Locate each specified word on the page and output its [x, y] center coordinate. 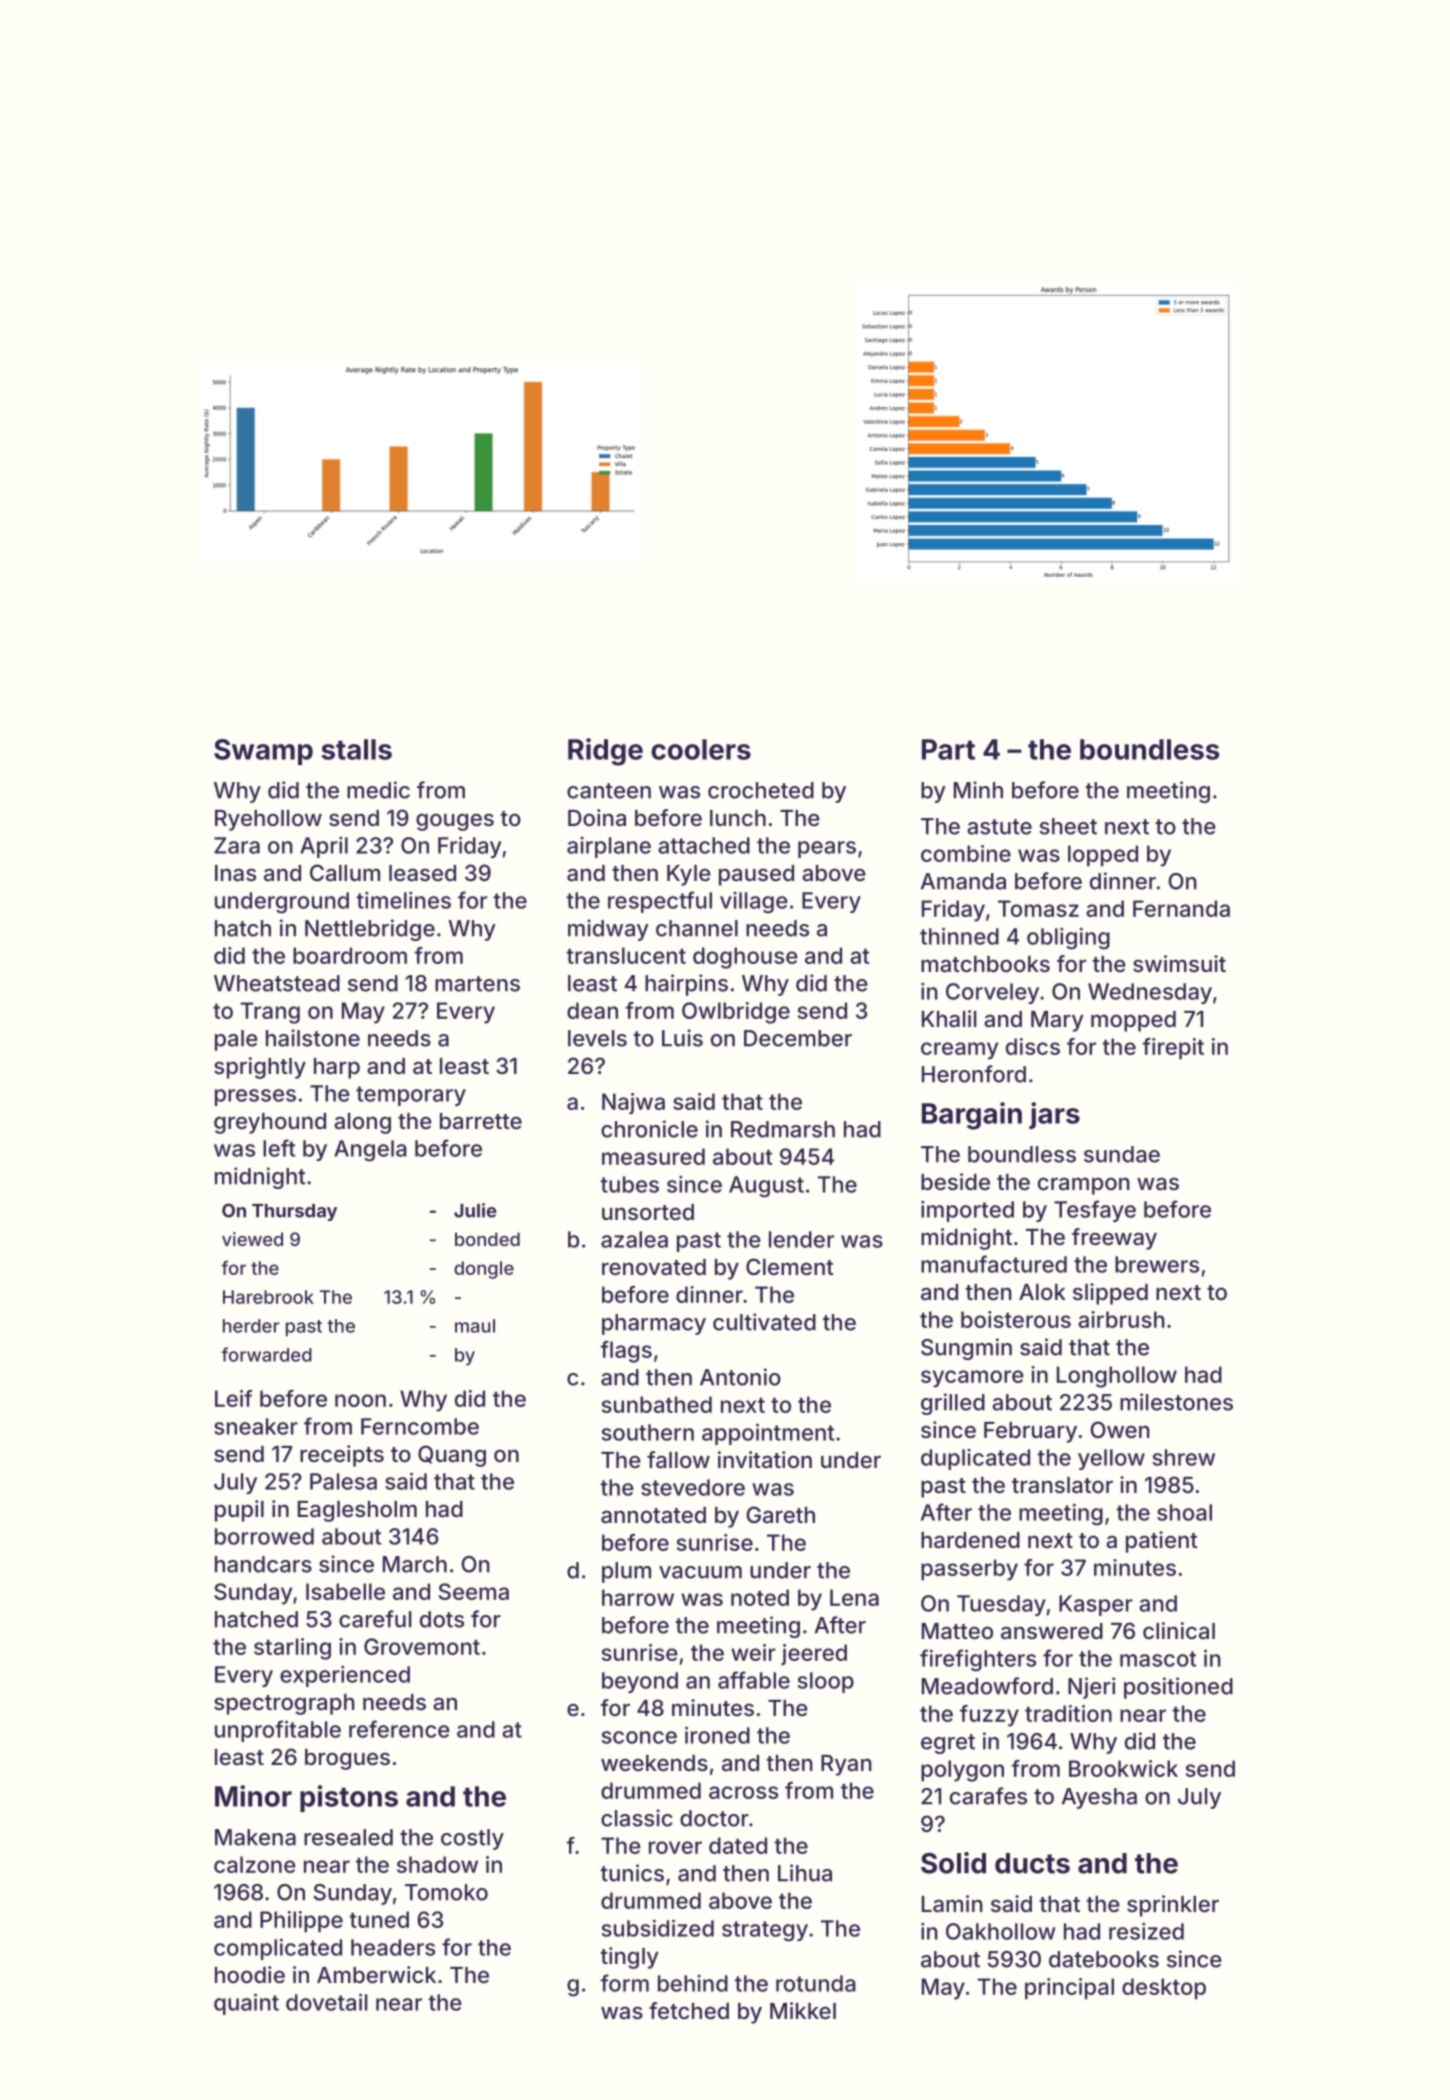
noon [360, 1400]
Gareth [780, 1514]
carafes [988, 1796]
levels [597, 1038]
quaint [246, 2004]
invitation [765, 1459]
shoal [1184, 1512]
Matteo [957, 1631]
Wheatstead [277, 983]
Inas [235, 873]
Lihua [805, 1873]
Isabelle [345, 1591]
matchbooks [985, 964]
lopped [1103, 856]
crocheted [761, 790]
